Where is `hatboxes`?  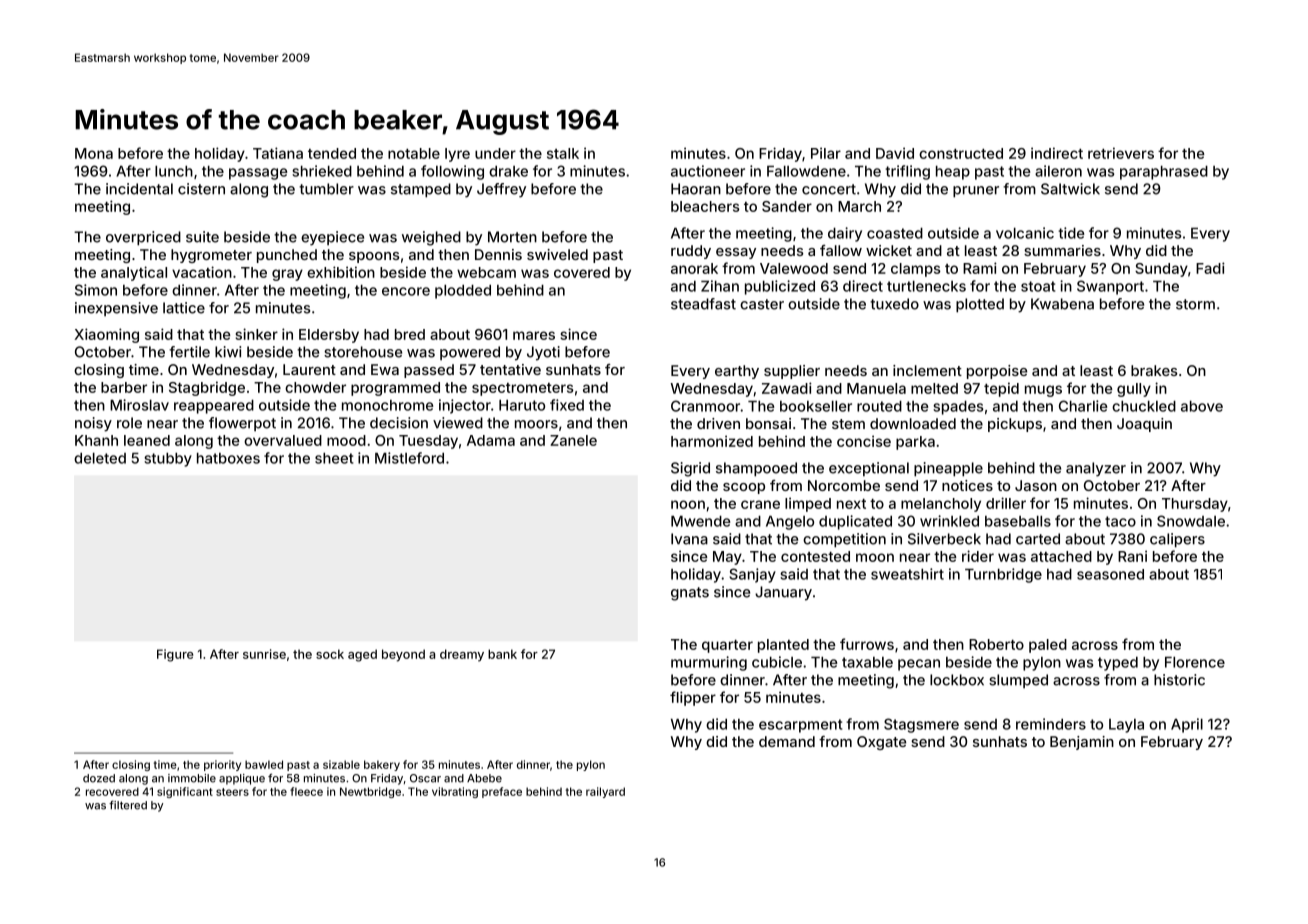
hatboxes is located at coordinates (228, 458).
